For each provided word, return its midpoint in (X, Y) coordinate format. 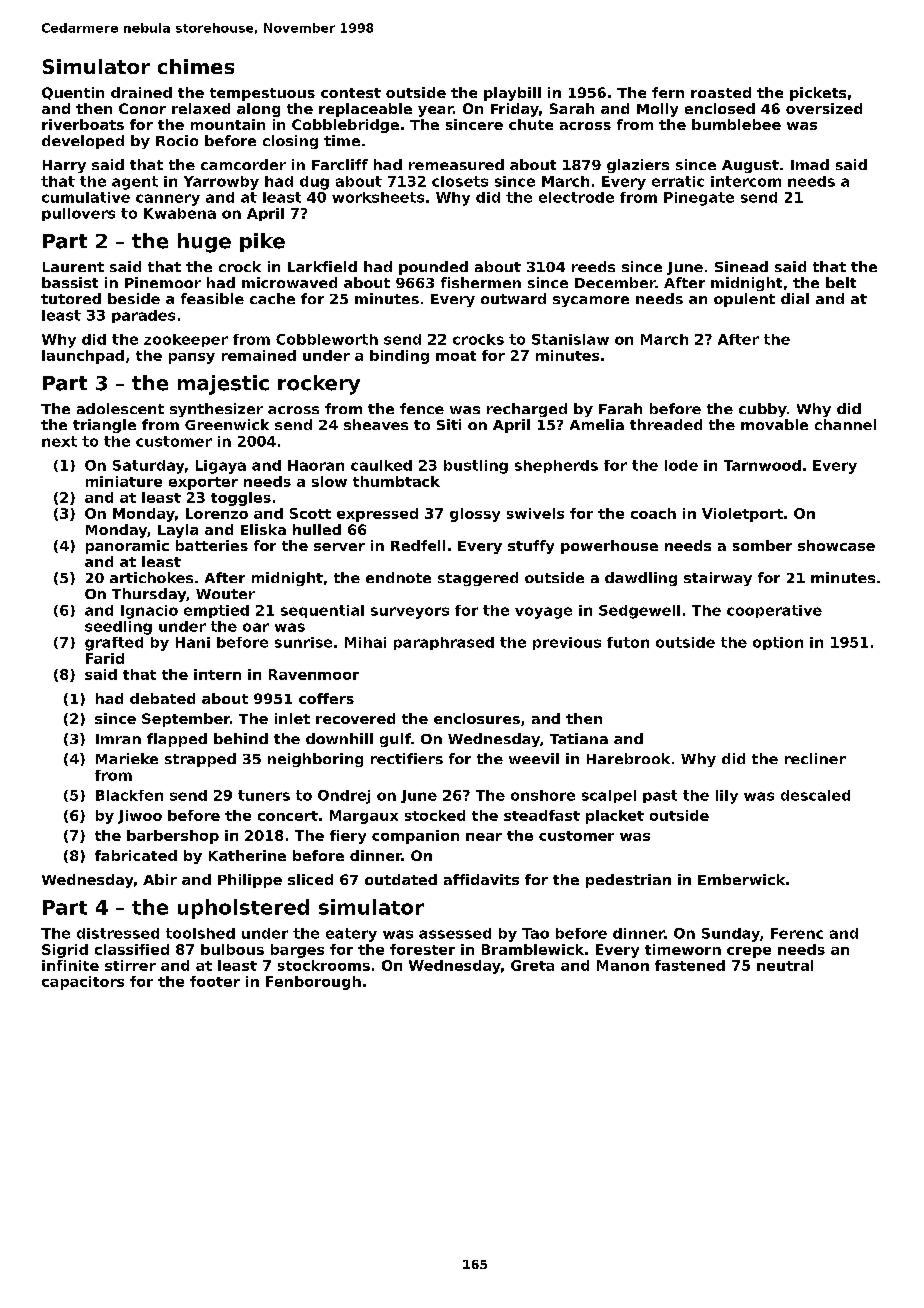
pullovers (78, 214)
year (435, 111)
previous (567, 643)
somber (762, 545)
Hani (193, 642)
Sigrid (65, 951)
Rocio (177, 140)
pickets (818, 94)
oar (256, 627)
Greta (532, 965)
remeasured (456, 164)
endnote (398, 577)
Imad (810, 164)
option (778, 643)
